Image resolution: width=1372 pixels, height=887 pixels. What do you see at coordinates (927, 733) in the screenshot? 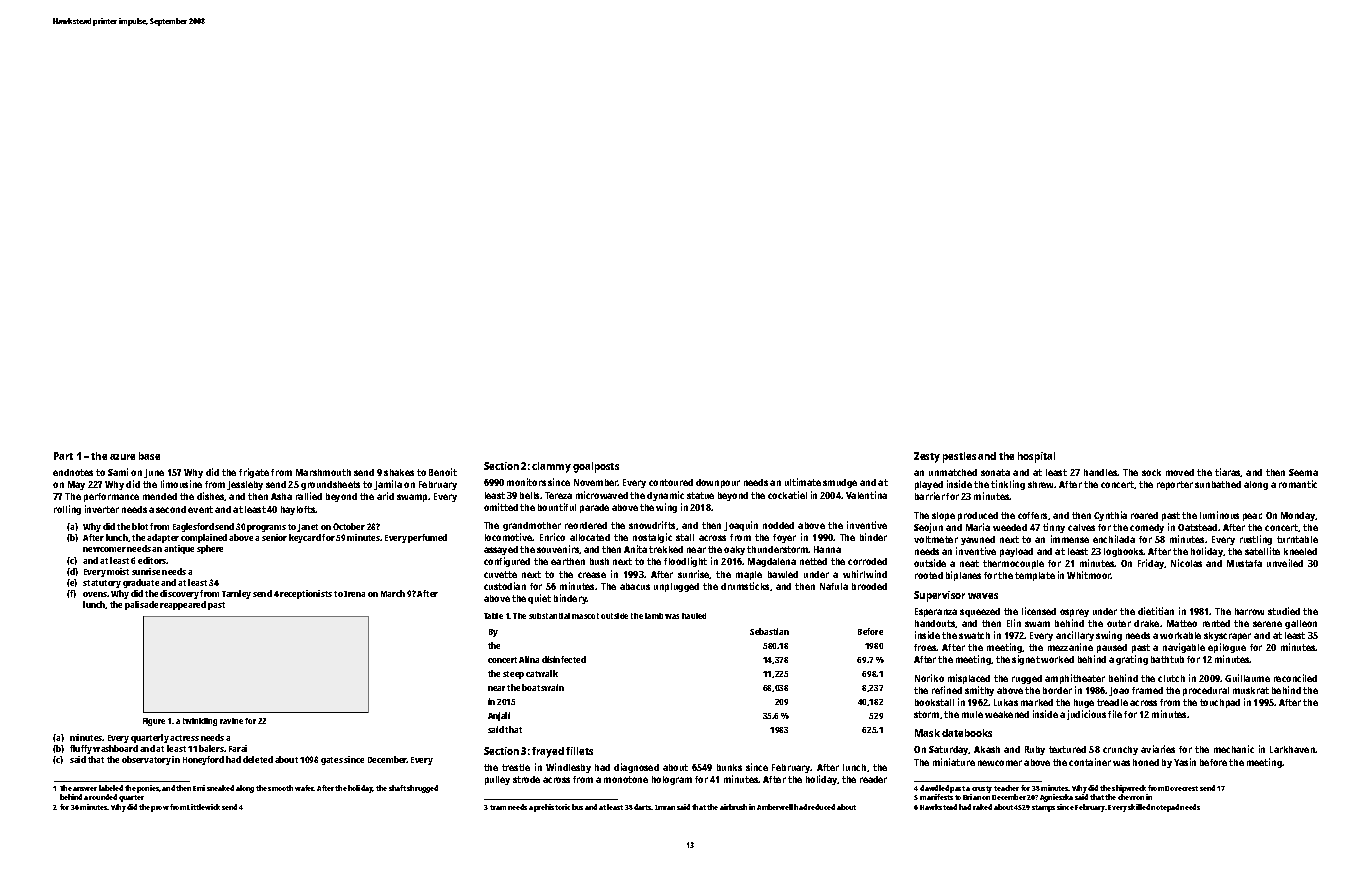
I see `Mask` at bounding box center [927, 733].
